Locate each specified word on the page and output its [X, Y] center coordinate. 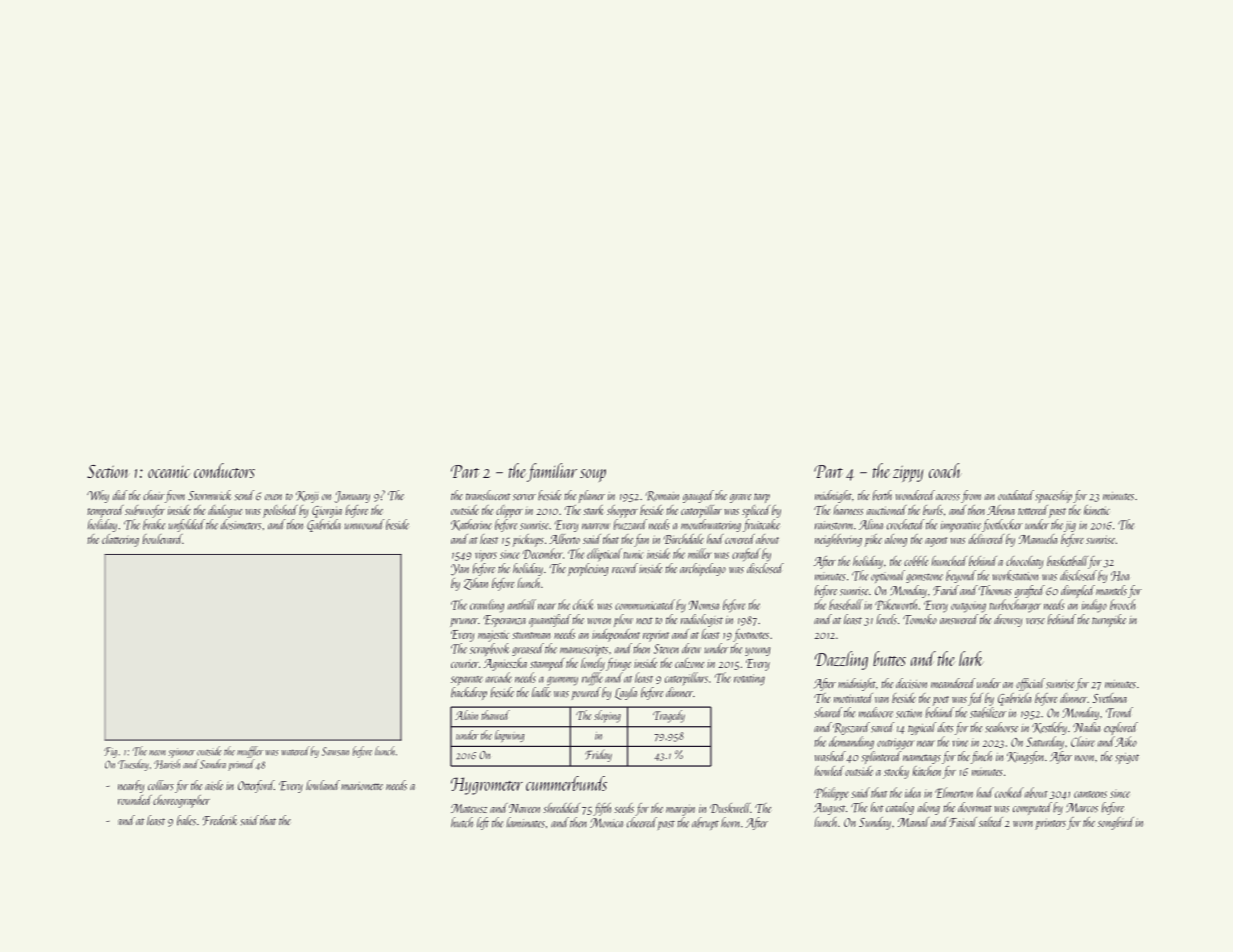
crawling [487, 606]
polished [280, 511]
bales [186, 820]
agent [936, 542]
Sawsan [335, 751]
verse [1035, 621]
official [1030, 684]
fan [641, 540]
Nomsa [704, 605]
